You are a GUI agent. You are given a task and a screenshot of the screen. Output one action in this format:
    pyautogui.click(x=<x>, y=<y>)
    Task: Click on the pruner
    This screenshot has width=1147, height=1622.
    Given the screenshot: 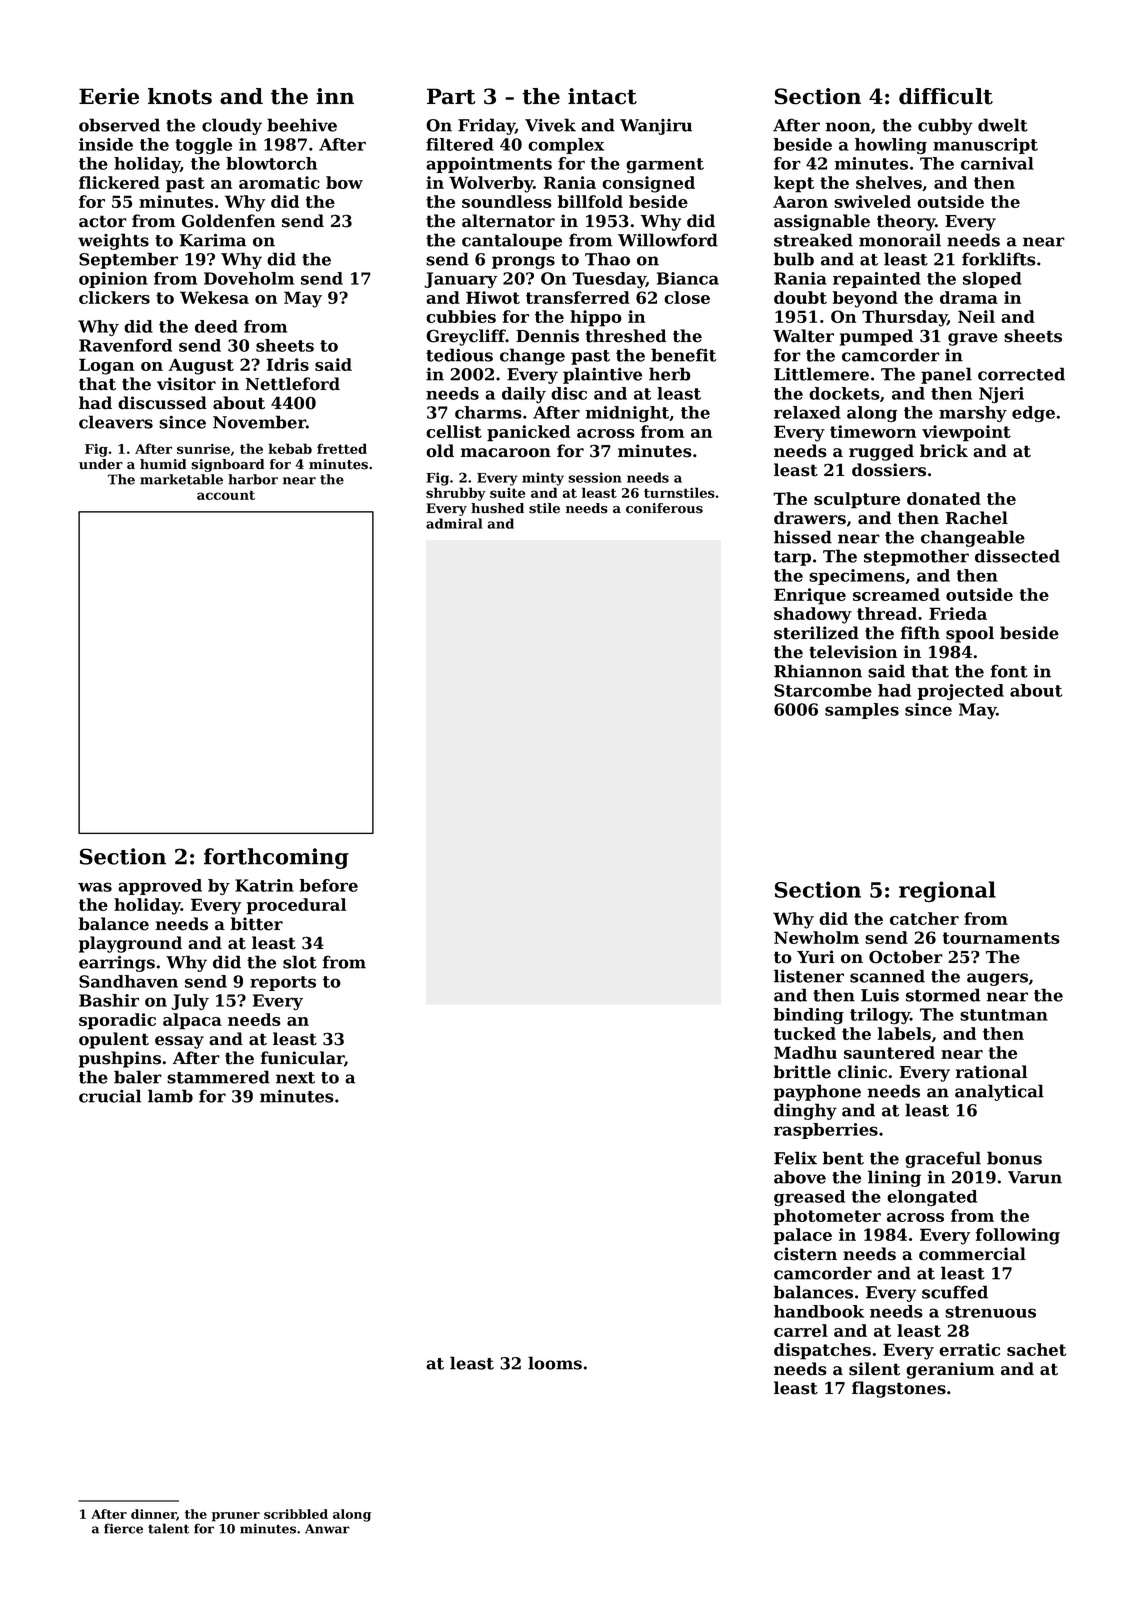 What is the action you would take?
    pyautogui.click(x=236, y=1517)
